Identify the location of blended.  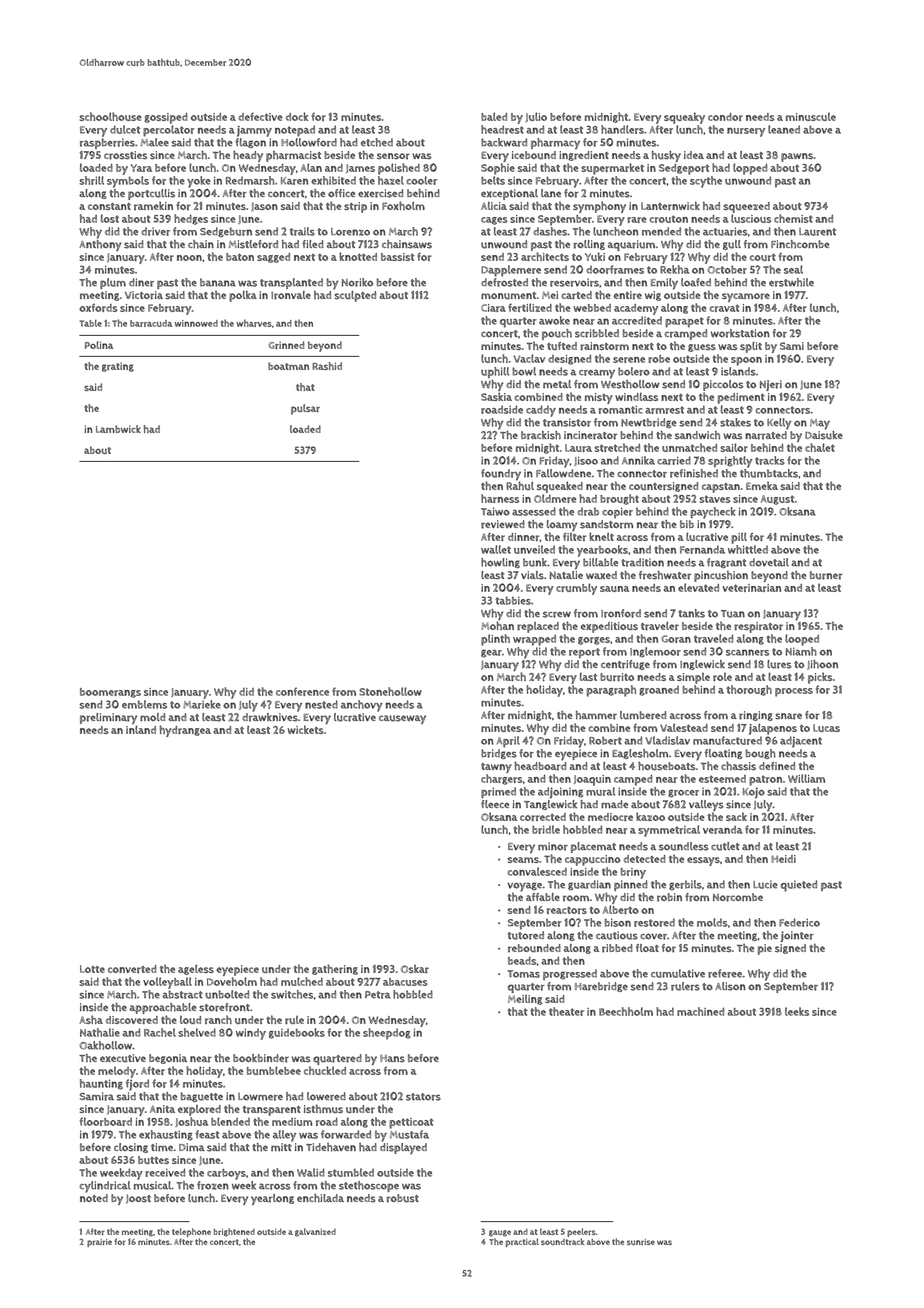
(230, 1121).
